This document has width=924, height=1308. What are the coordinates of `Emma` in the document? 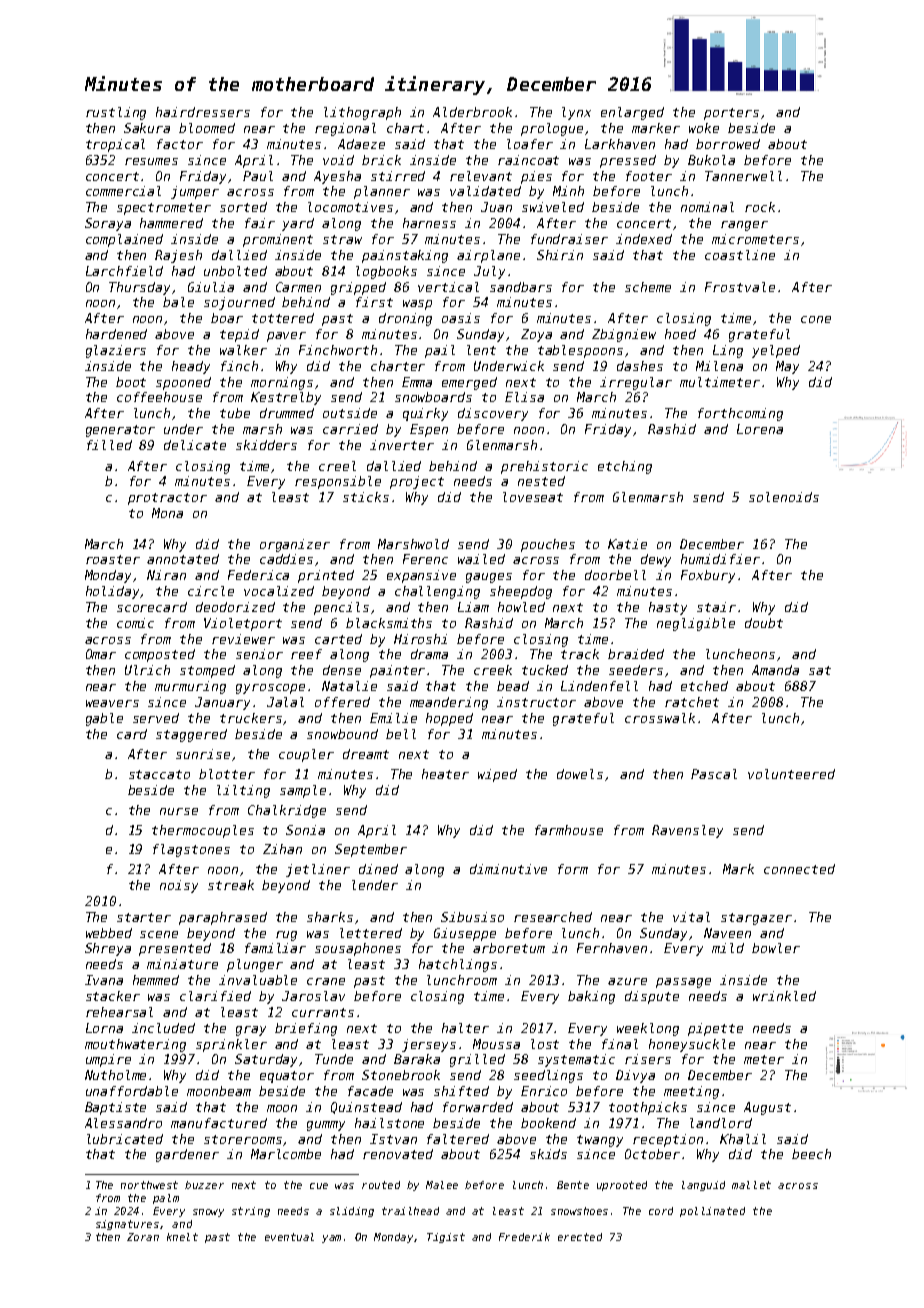 It's located at (417, 382).
